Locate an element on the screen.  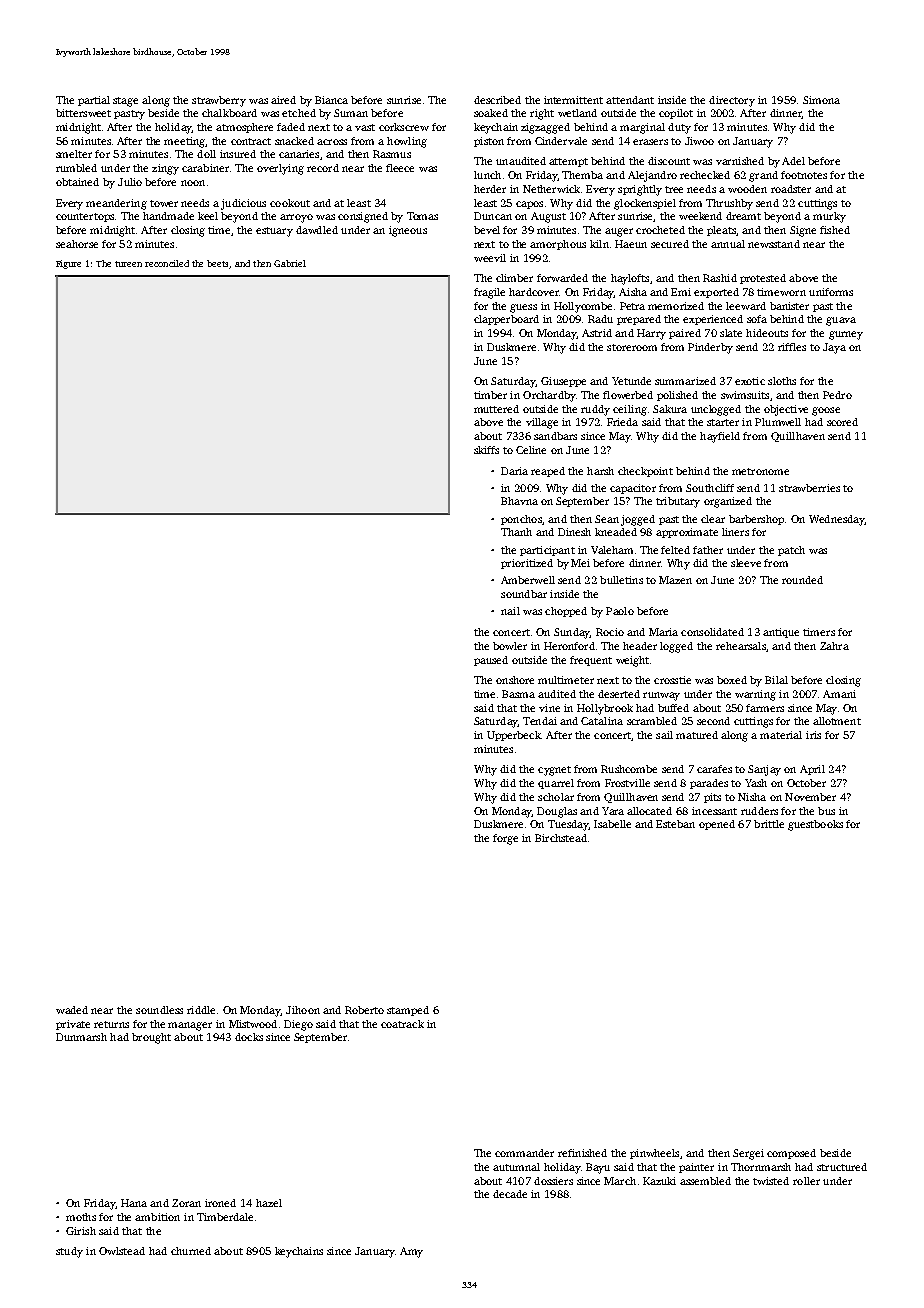
opened is located at coordinates (717, 825).
